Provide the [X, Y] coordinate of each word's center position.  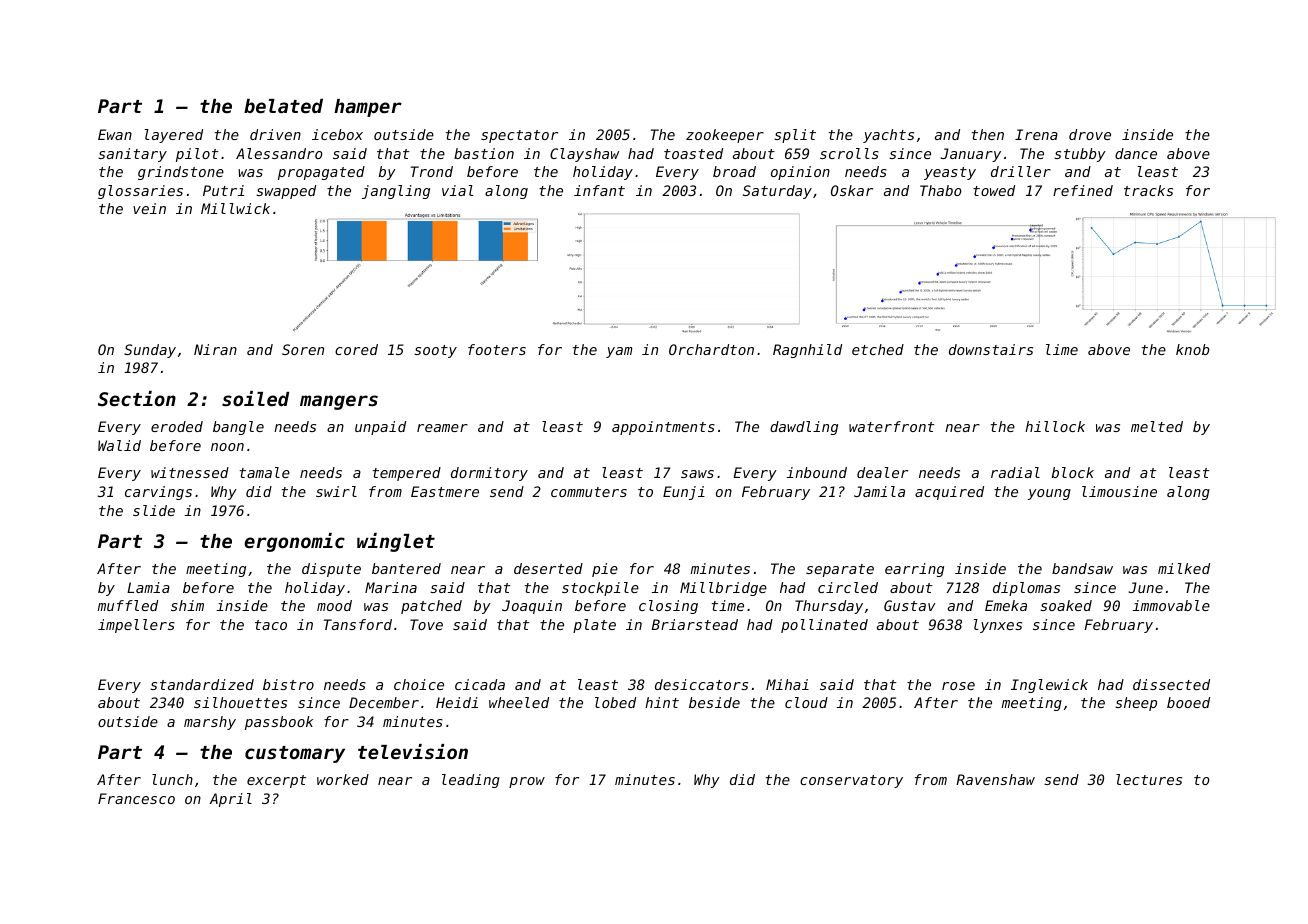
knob [1192, 349]
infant [599, 190]
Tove [426, 624]
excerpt [277, 781]
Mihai [787, 684]
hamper [368, 108]
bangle [238, 428]
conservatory [851, 781]
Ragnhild [807, 351]
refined [1083, 190]
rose [958, 686]
